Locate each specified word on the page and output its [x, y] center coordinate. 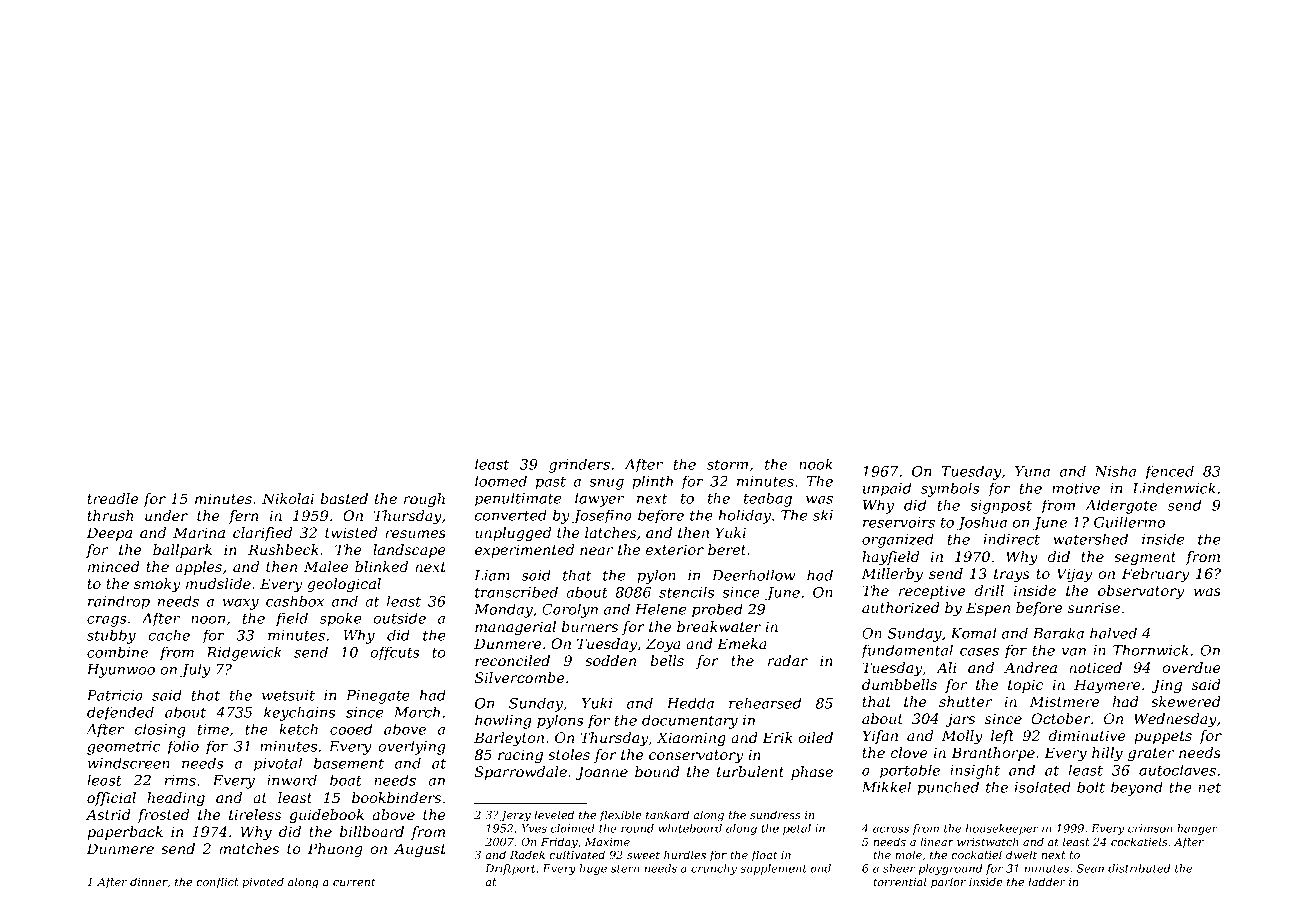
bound [657, 771]
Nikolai [288, 498]
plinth [652, 482]
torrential [900, 881]
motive [1076, 488]
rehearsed [765, 703]
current [354, 882]
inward [292, 780]
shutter [965, 701]
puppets [1163, 737]
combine [117, 652]
